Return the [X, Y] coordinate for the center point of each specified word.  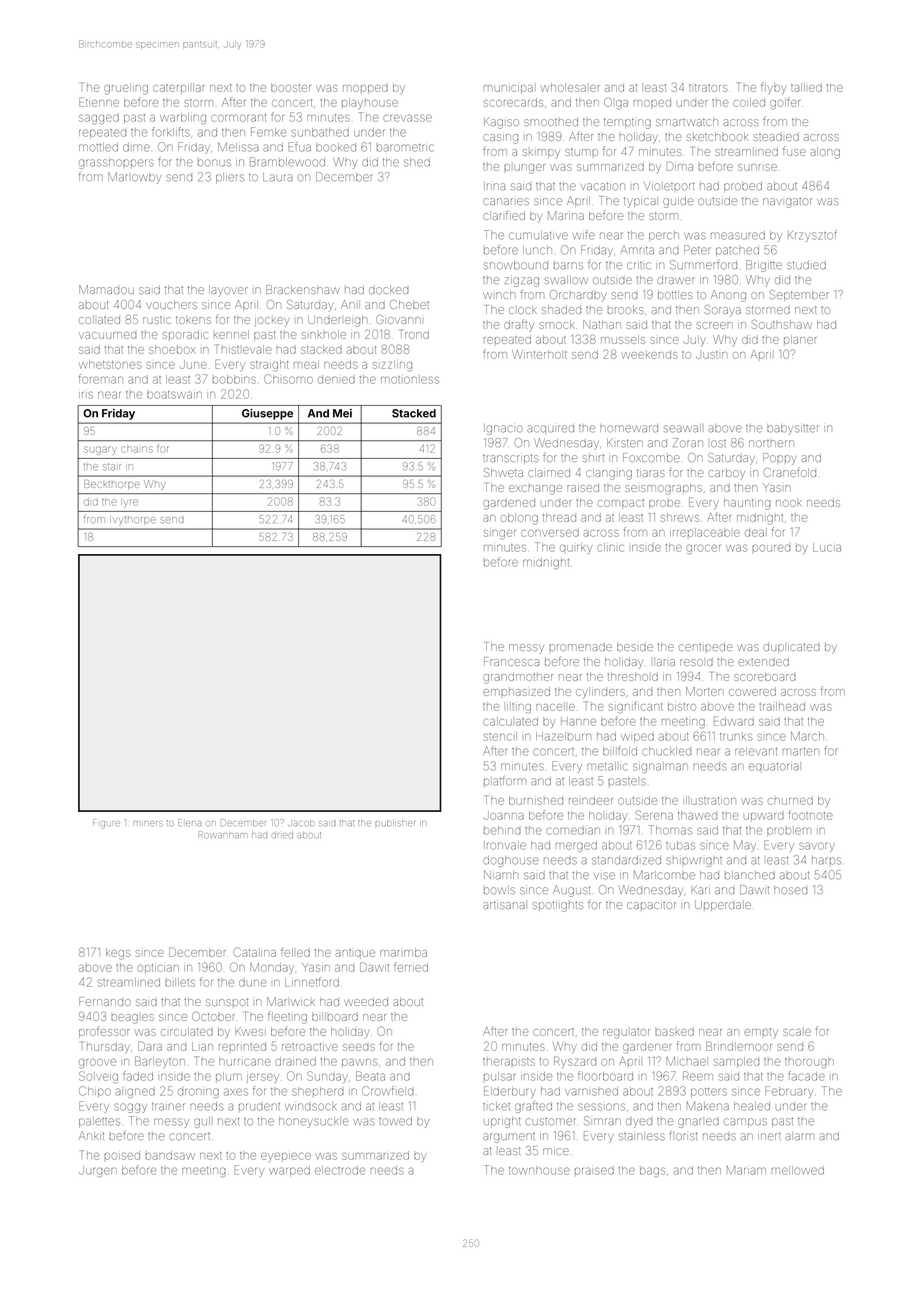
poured [771, 548]
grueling [126, 89]
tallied [806, 87]
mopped [365, 89]
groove [97, 1063]
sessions [601, 1107]
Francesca [511, 661]
